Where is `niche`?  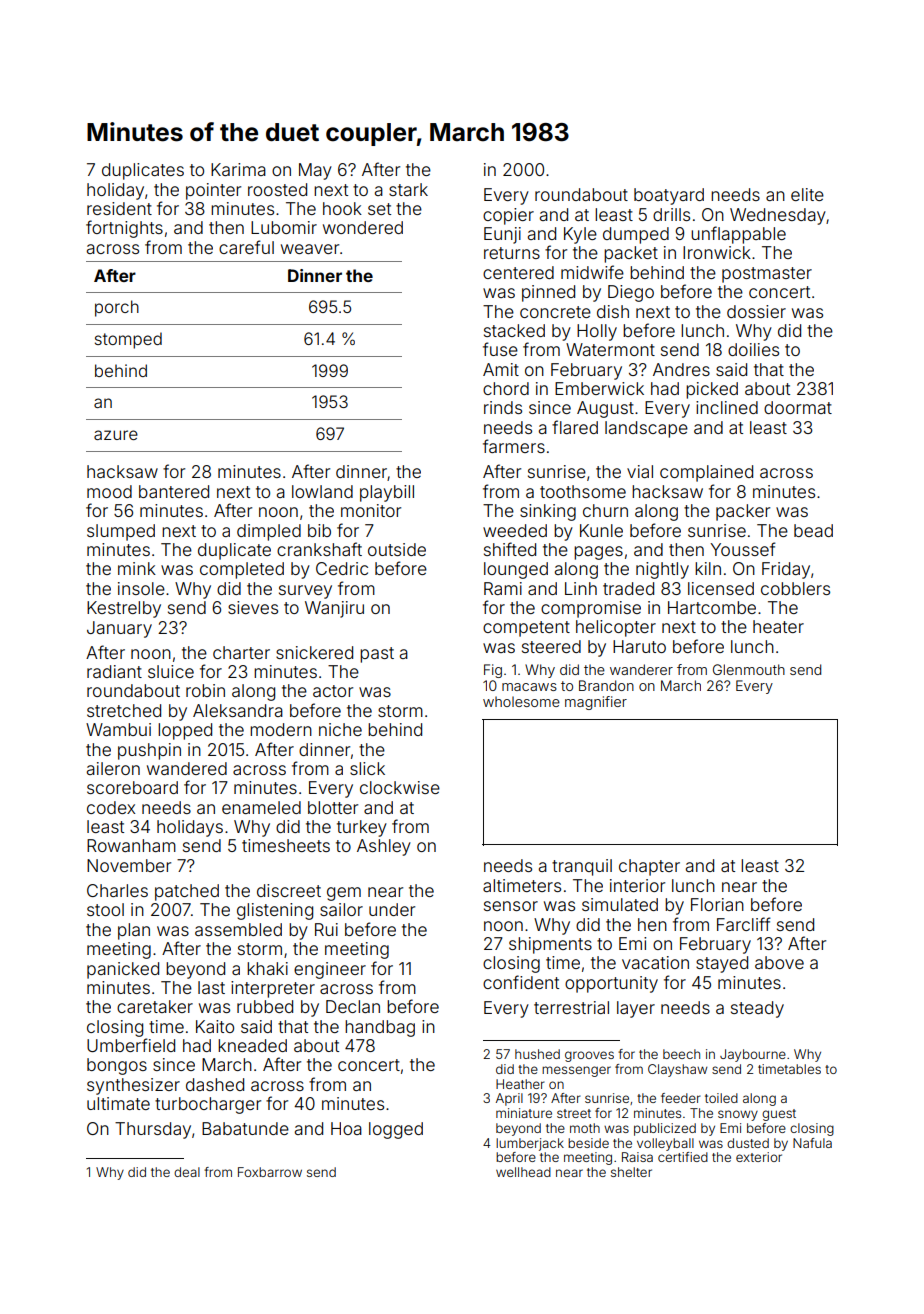 niche is located at coordinates (340, 729).
